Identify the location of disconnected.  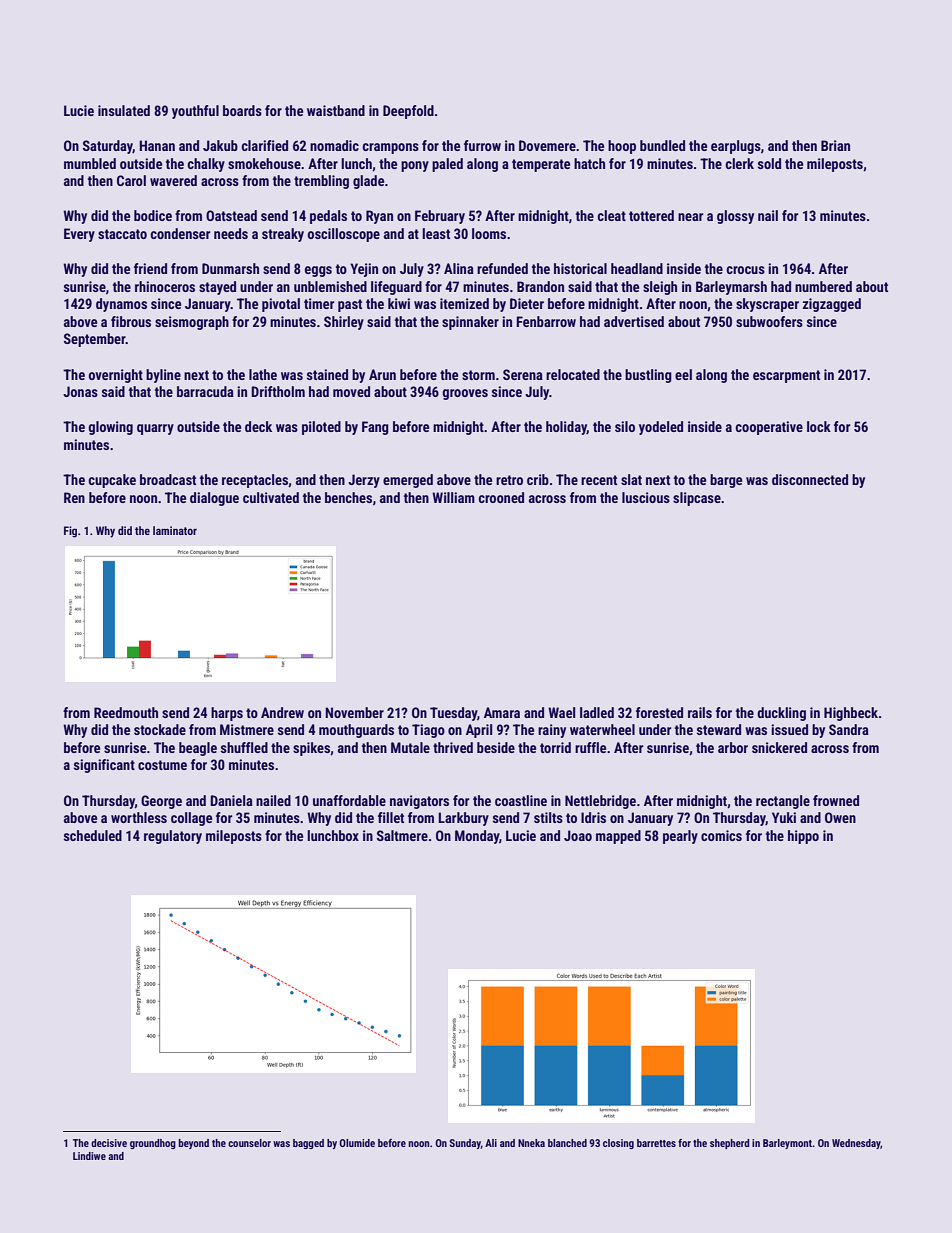
(810, 479).
